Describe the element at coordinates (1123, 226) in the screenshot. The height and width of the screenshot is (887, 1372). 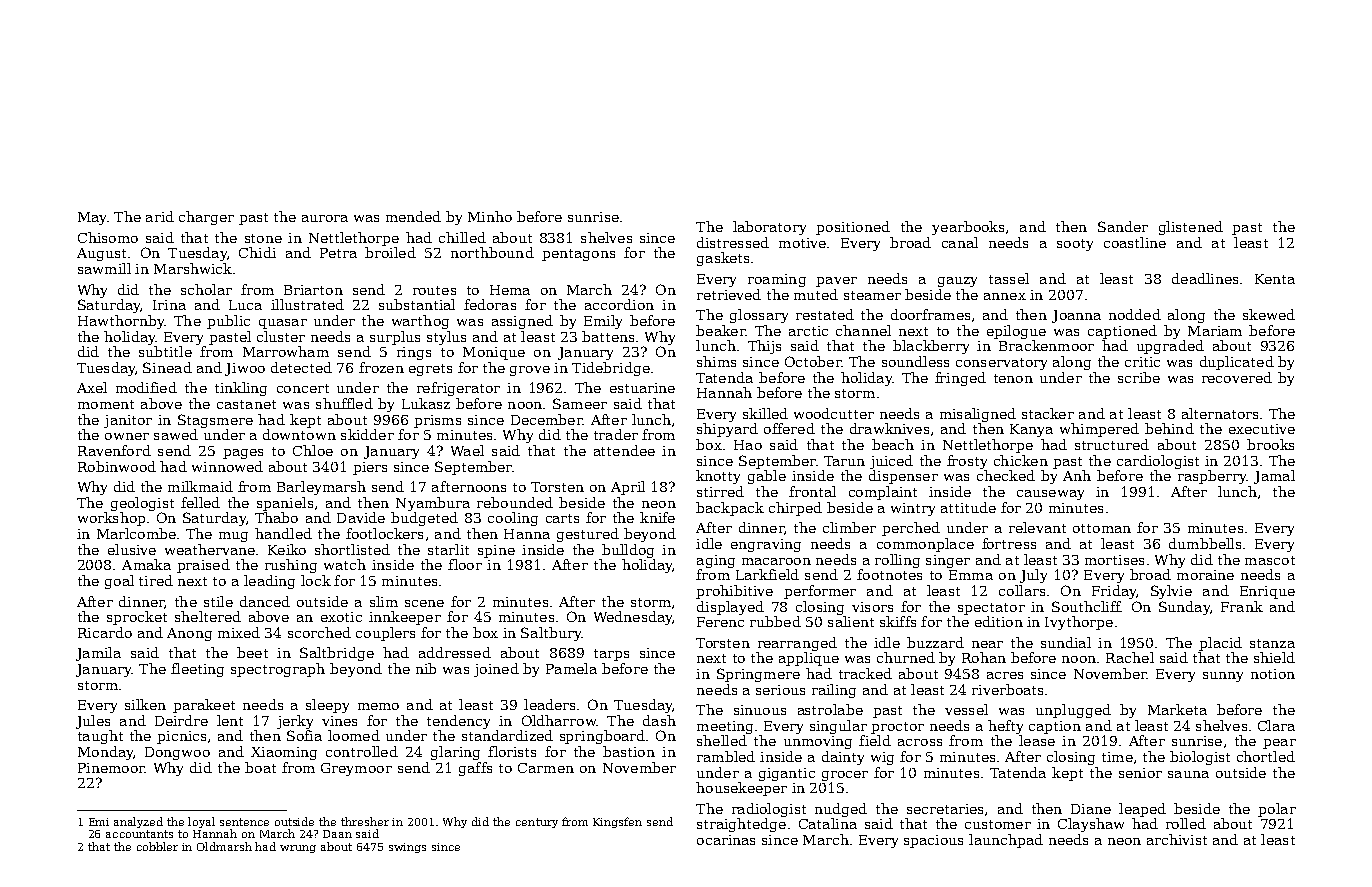
I see `Sander` at that location.
